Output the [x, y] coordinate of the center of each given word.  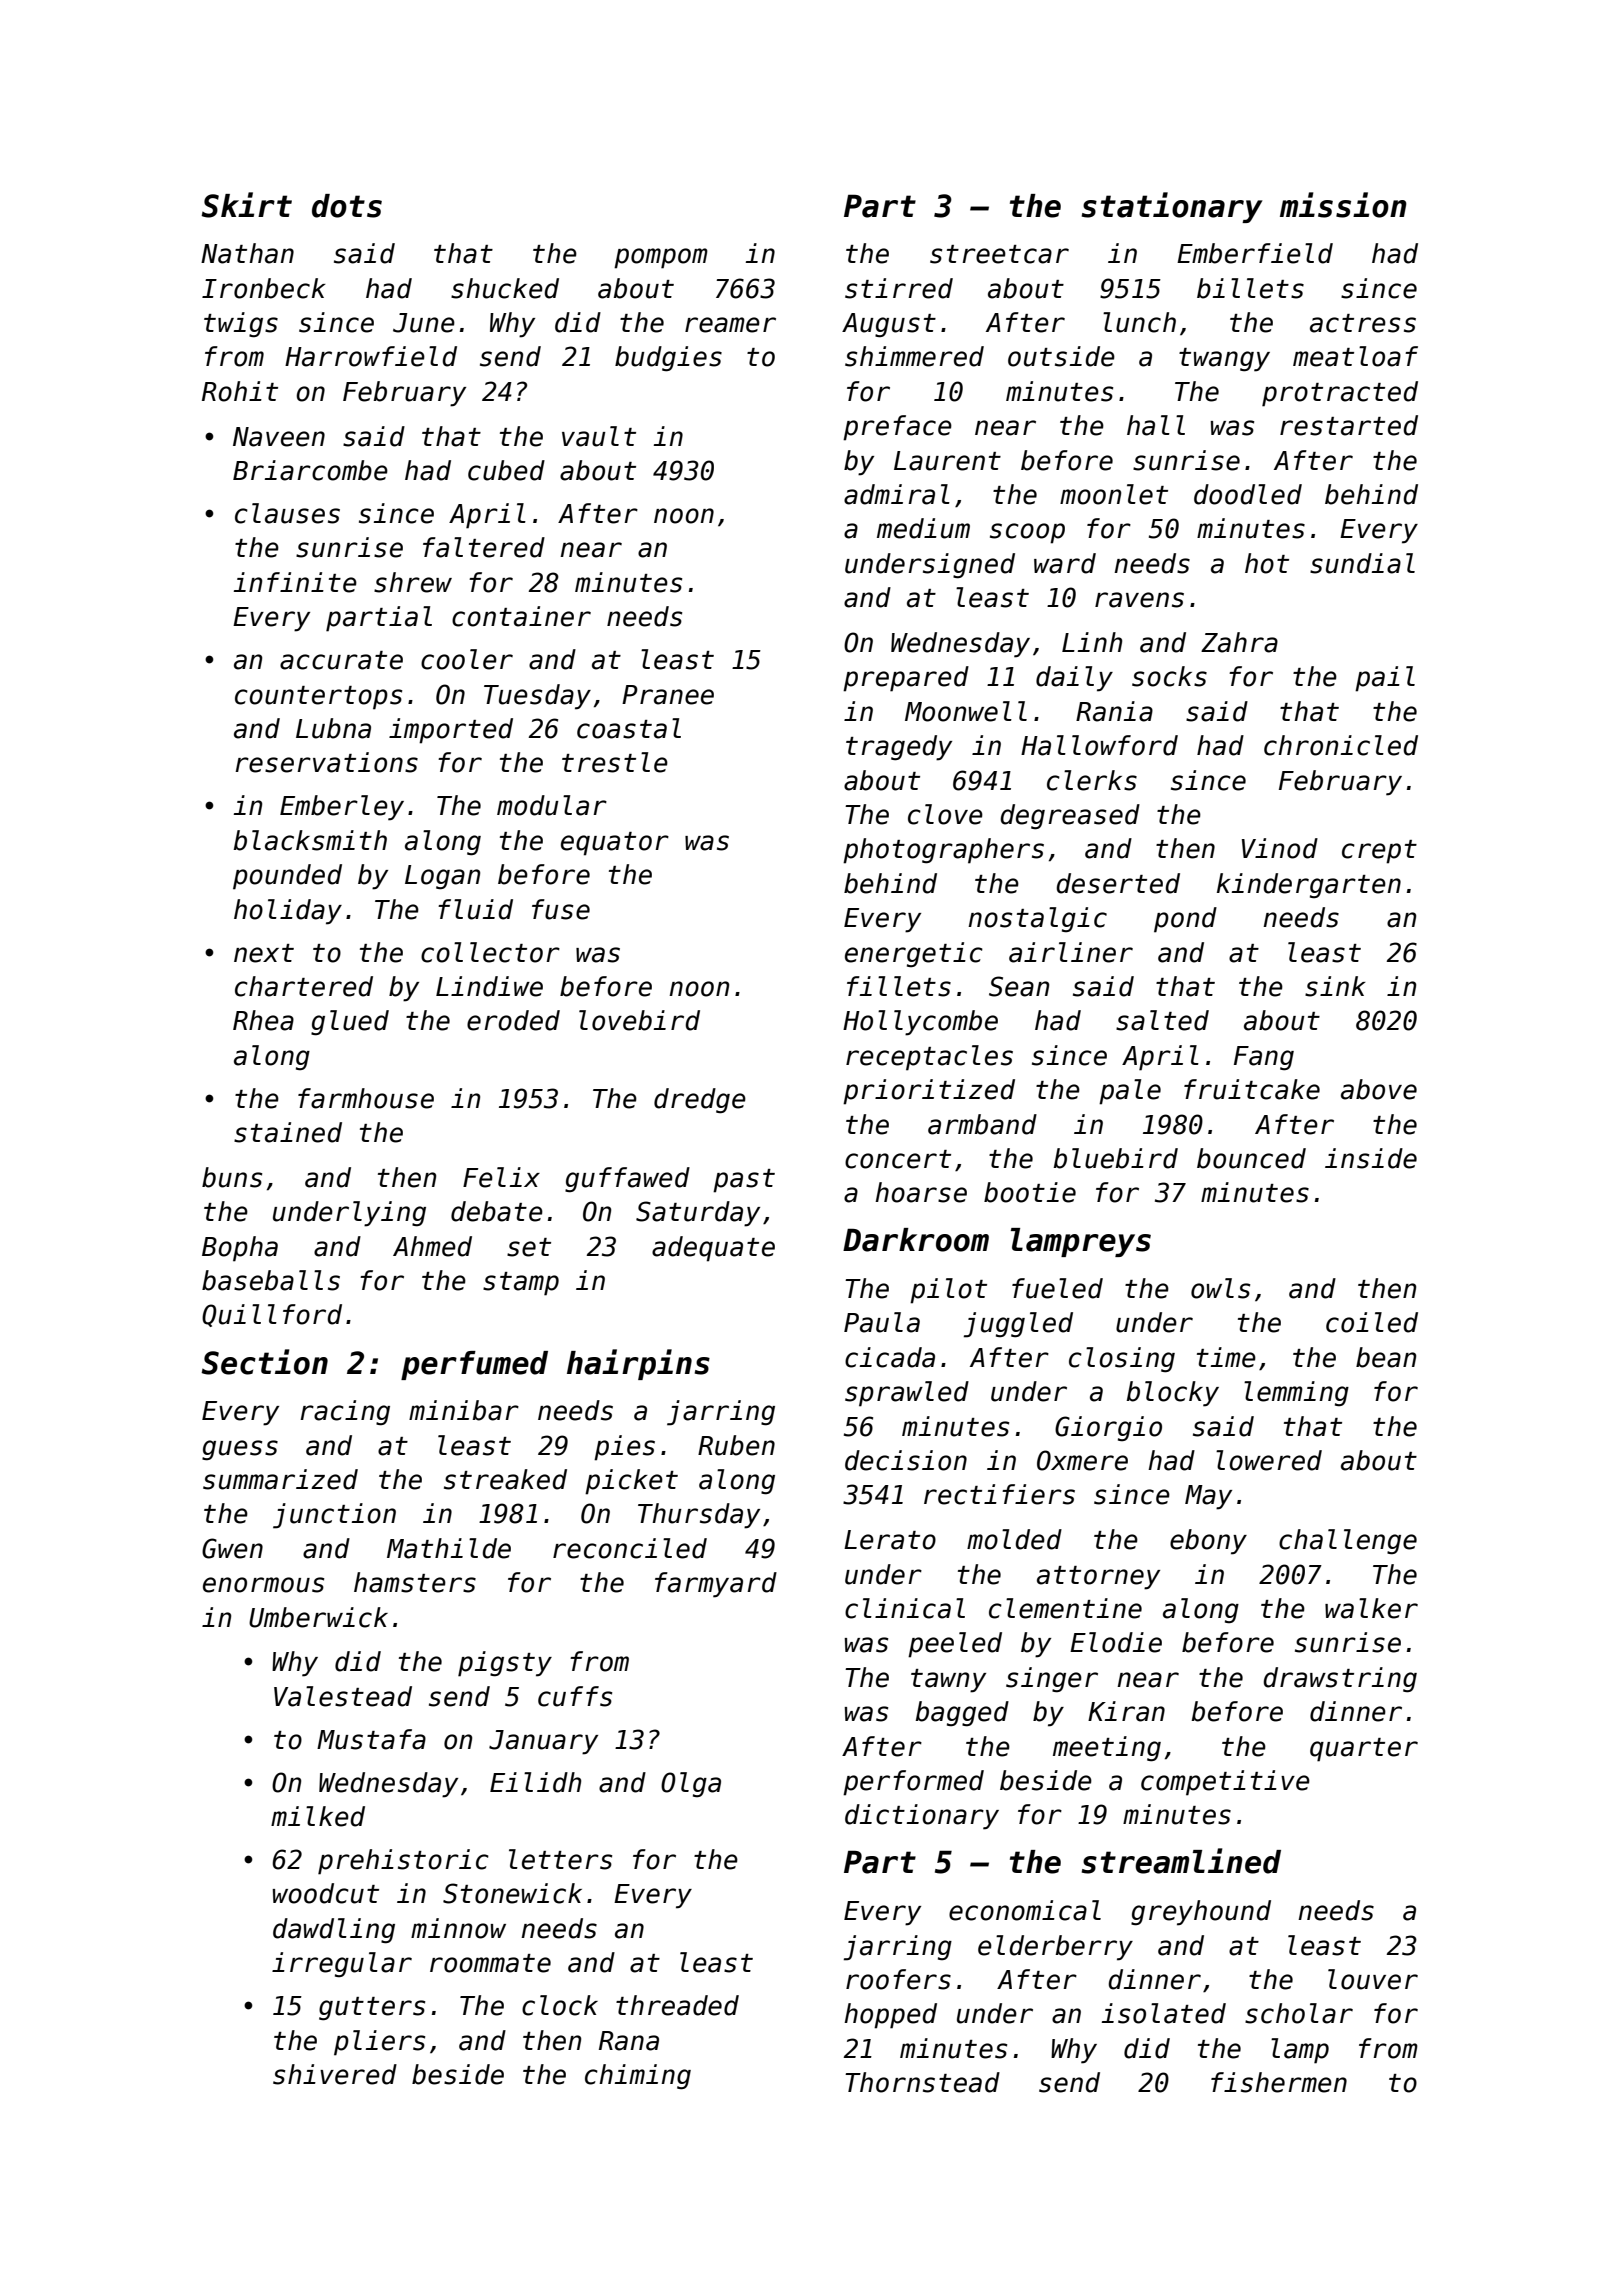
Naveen [279, 437]
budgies [668, 359]
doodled [1248, 494]
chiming [638, 2077]
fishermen [1279, 2082]
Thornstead [922, 2082]
